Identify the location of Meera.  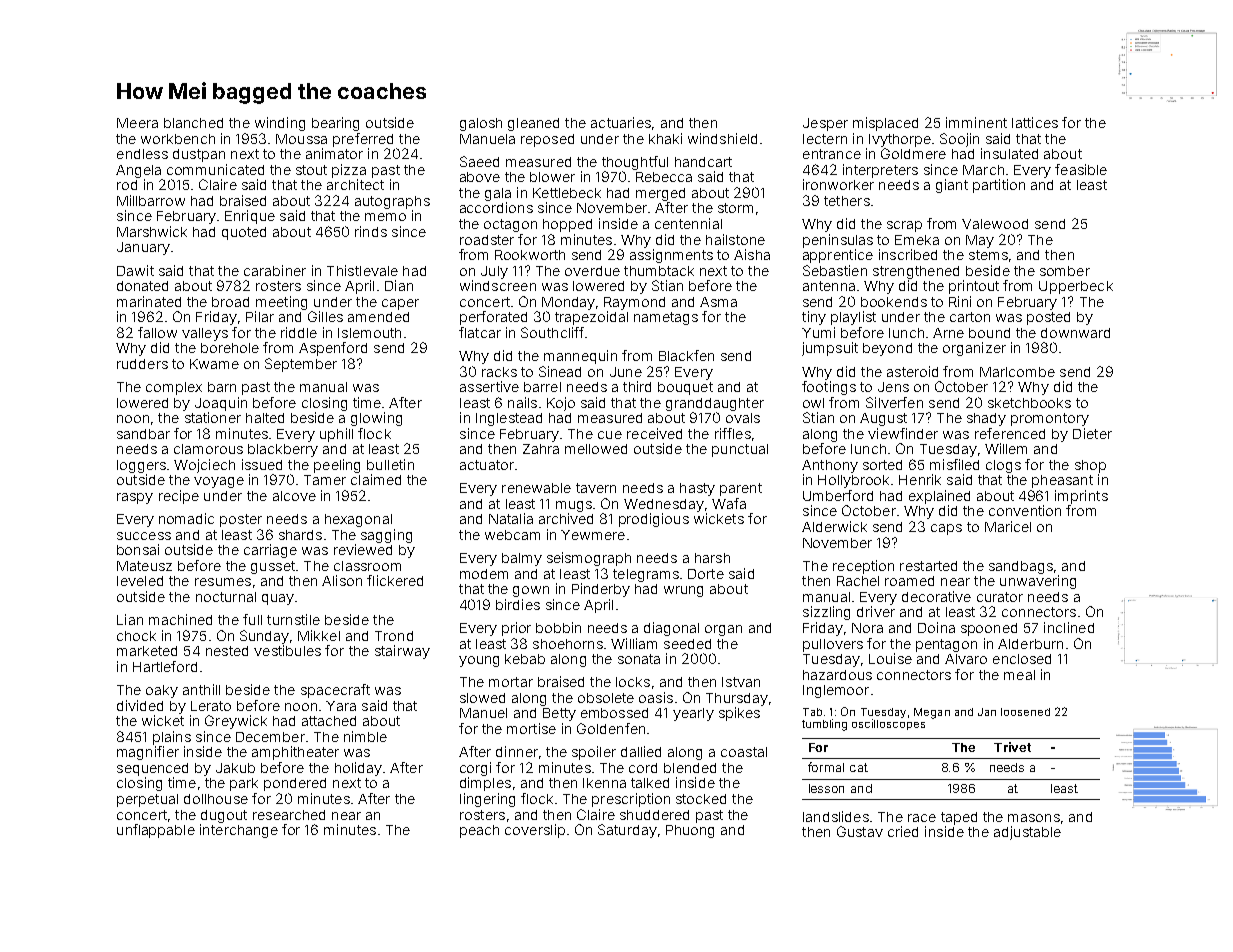
(137, 123).
